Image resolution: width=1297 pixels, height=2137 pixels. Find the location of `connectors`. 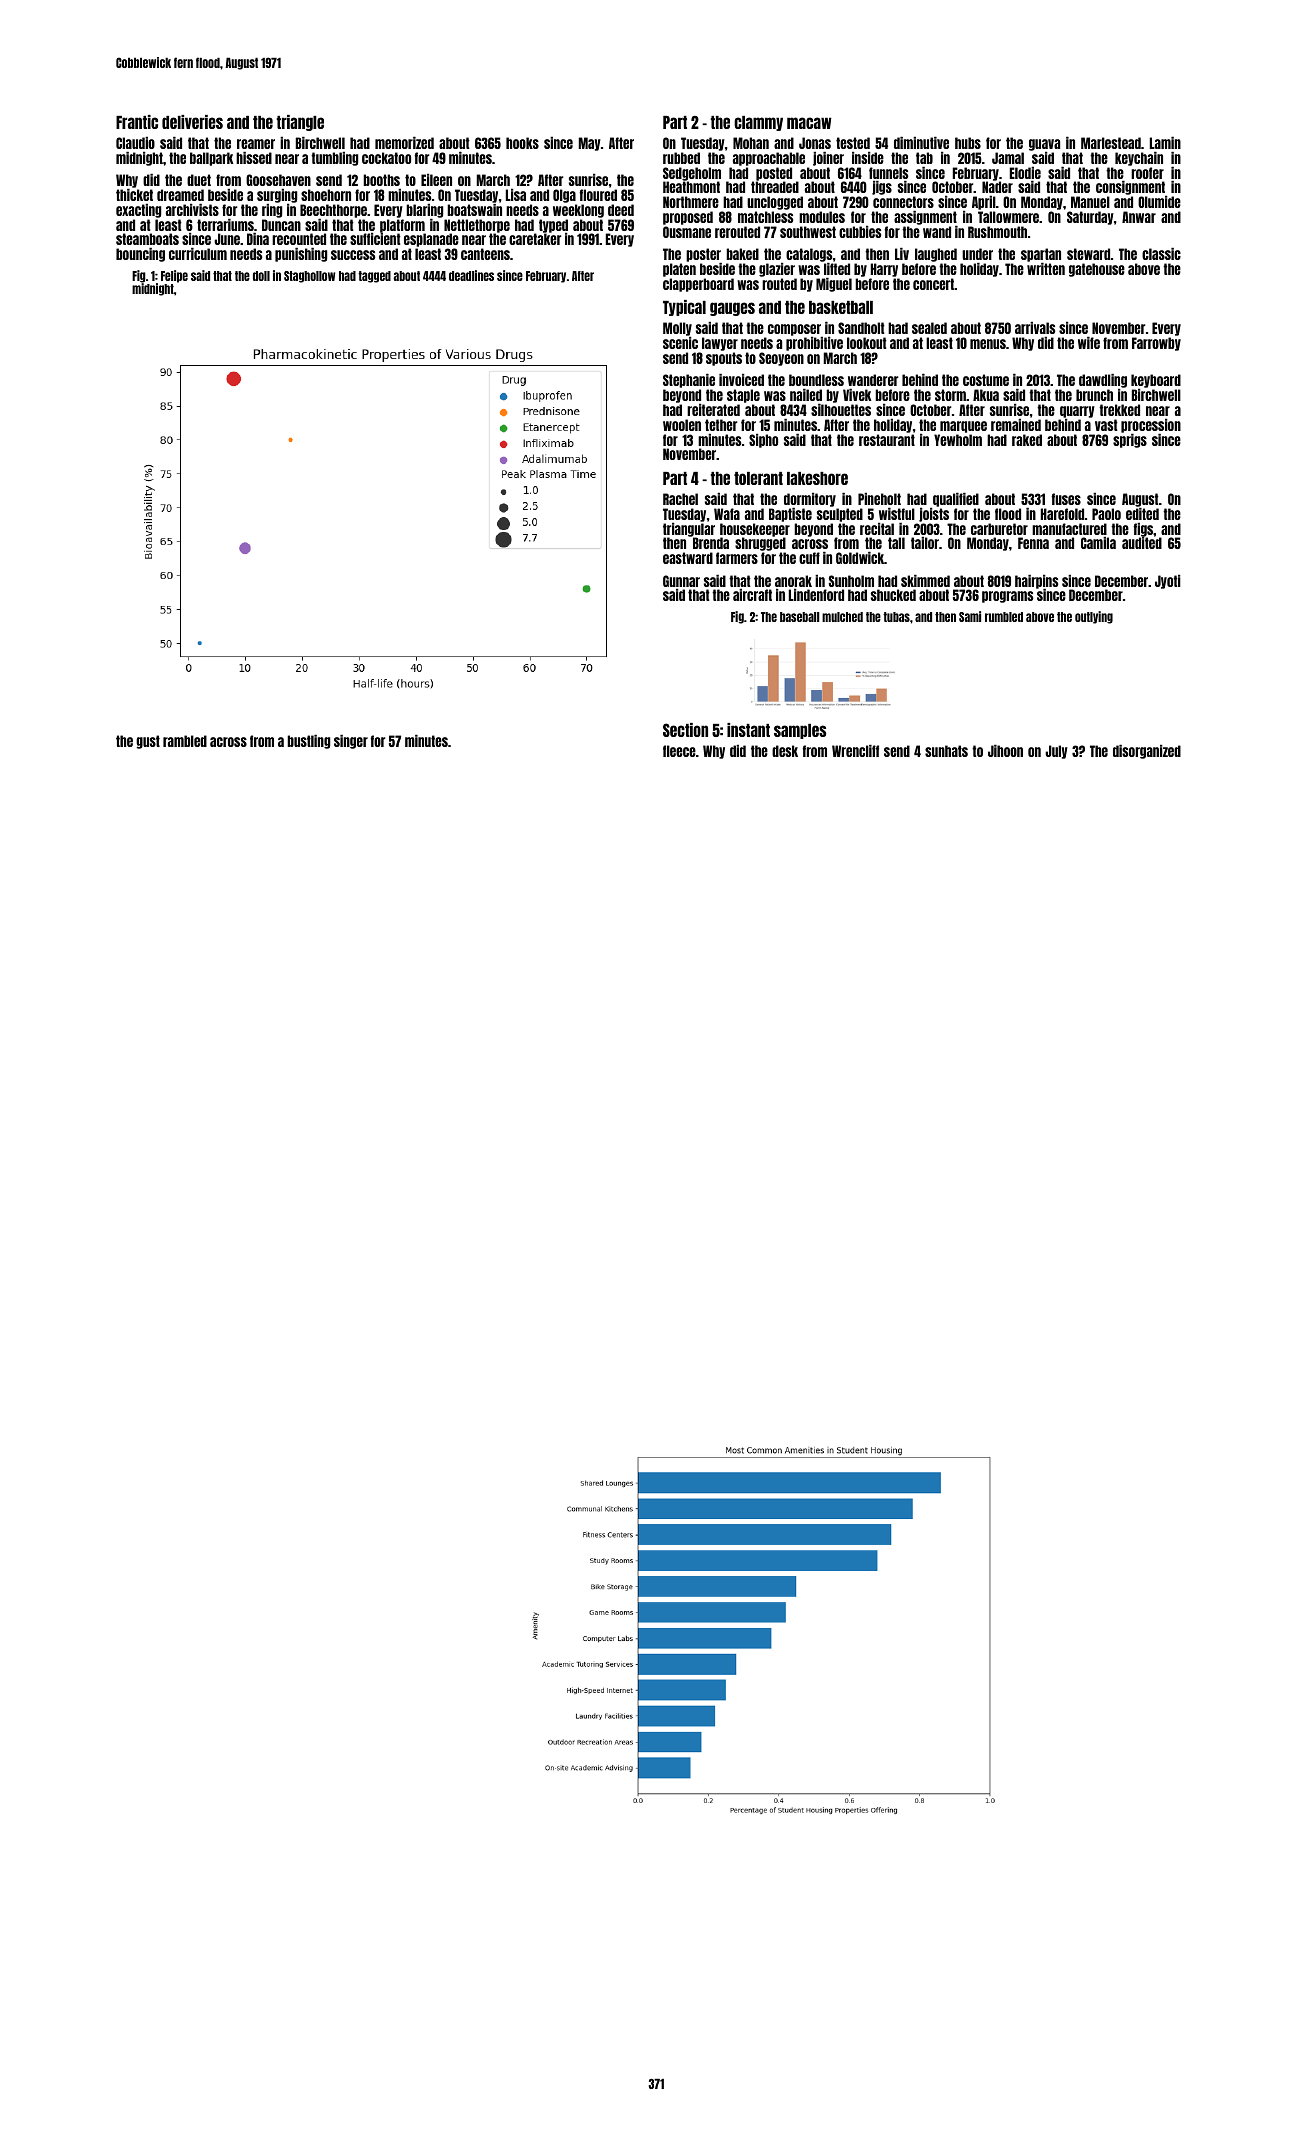

connectors is located at coordinates (903, 202).
